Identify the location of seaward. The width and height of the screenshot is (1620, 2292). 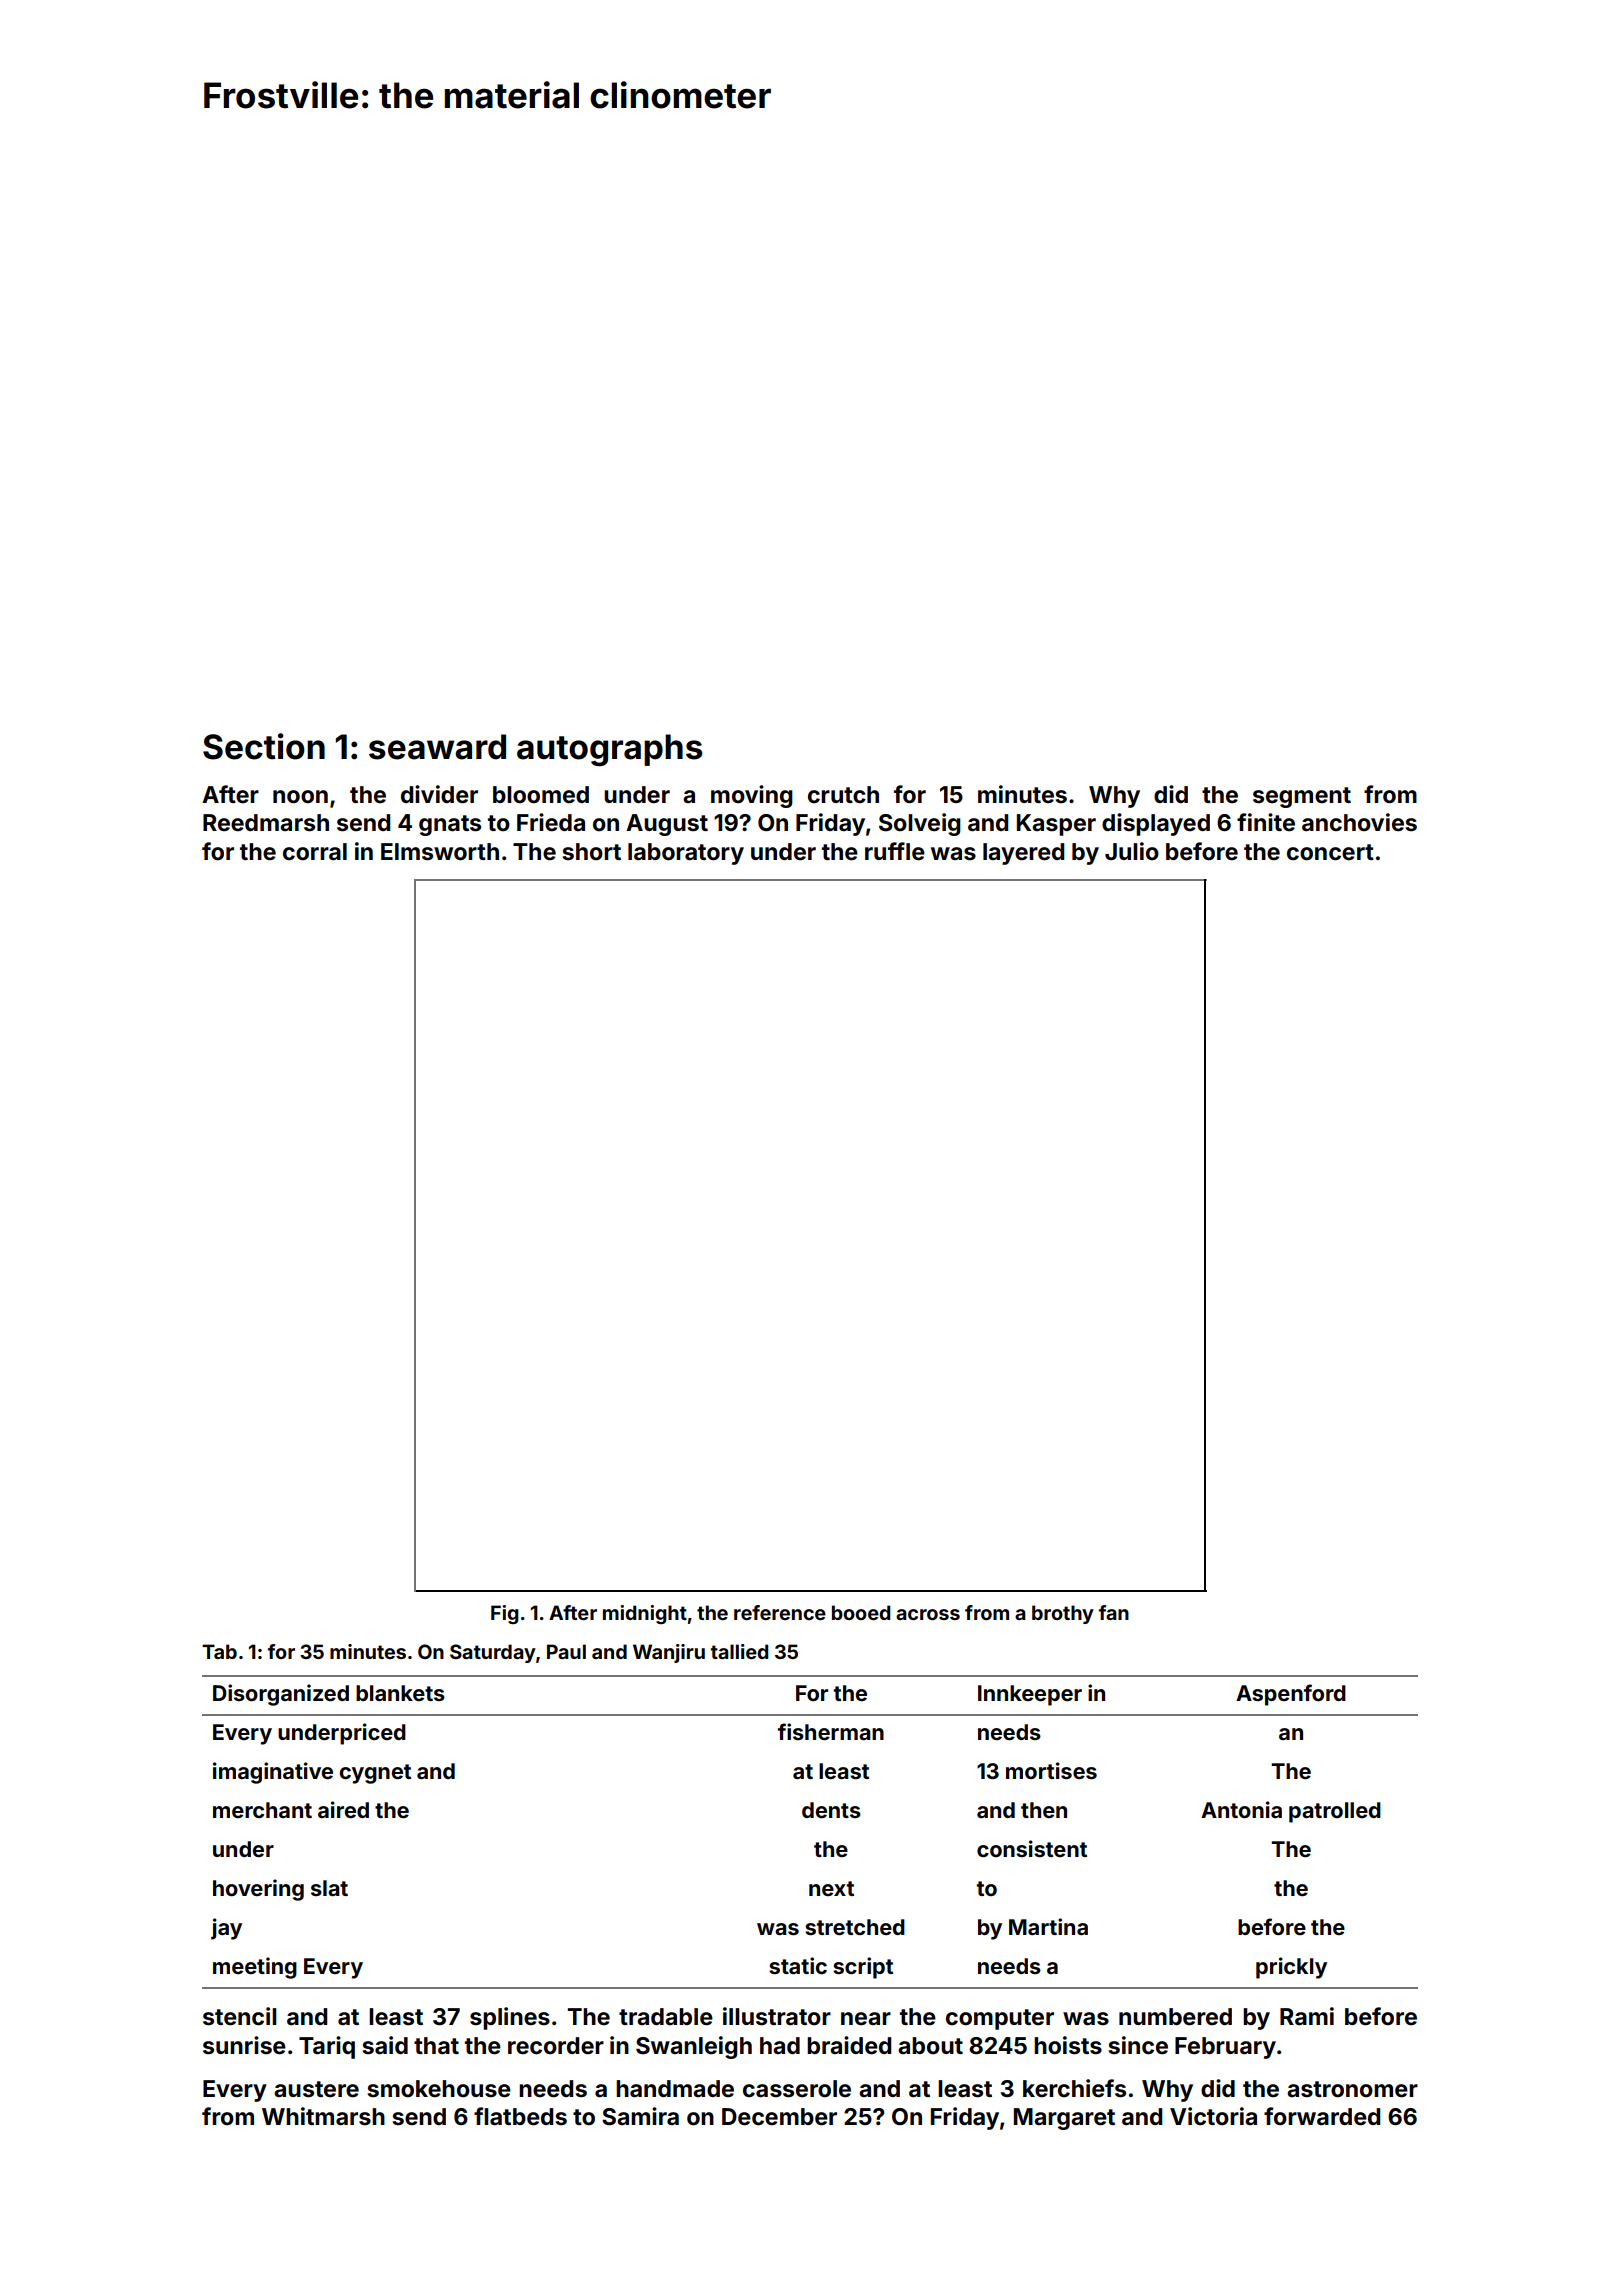
(437, 747).
